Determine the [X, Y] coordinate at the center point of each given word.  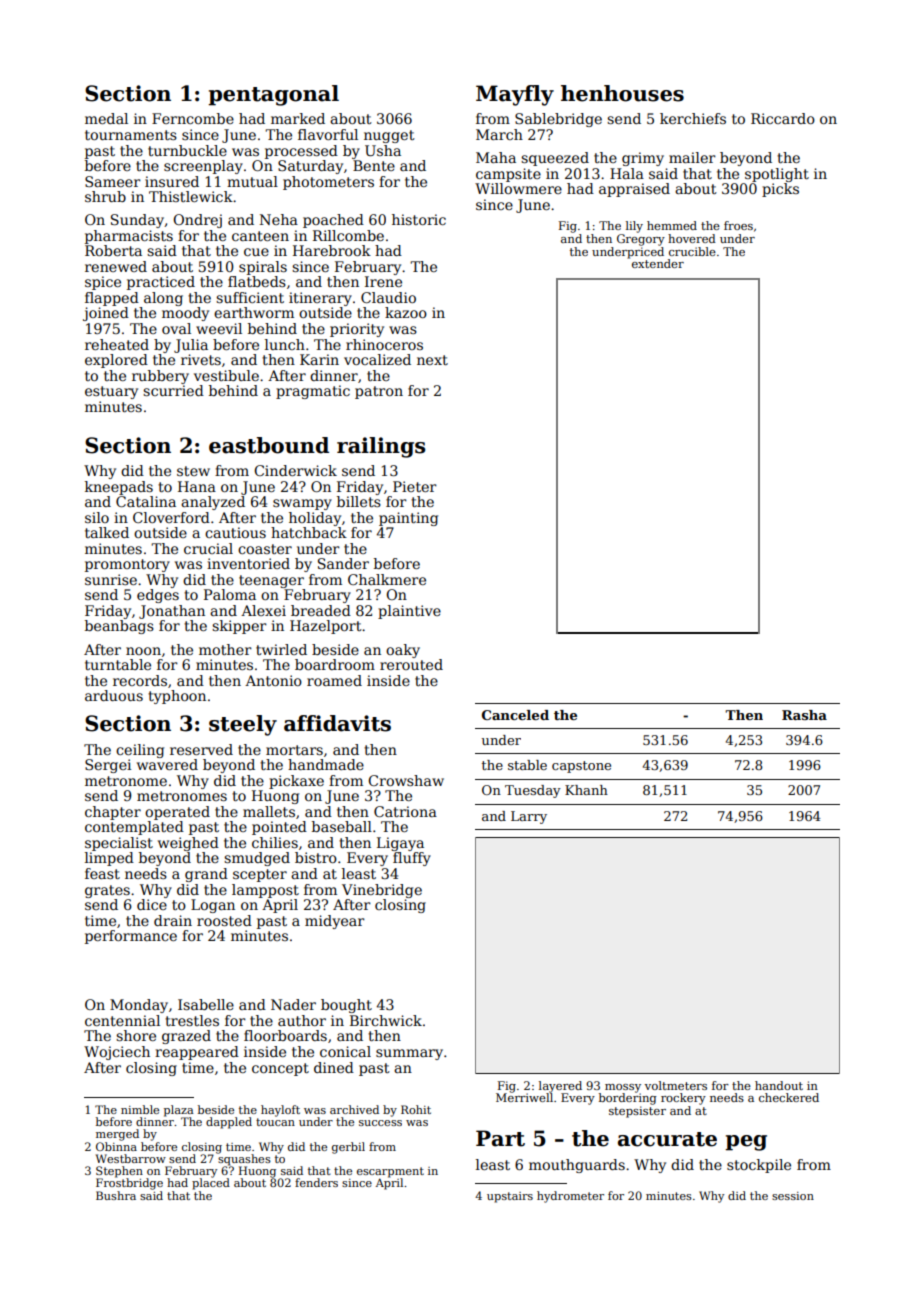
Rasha [804, 715]
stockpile [759, 1166]
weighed [188, 844]
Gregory [641, 240]
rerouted [411, 664]
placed [211, 1184]
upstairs [510, 1197]
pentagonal [273, 95]
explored [116, 361]
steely [243, 725]
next [432, 360]
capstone [581, 767]
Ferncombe [193, 118]
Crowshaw [406, 780]
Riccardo [783, 118]
